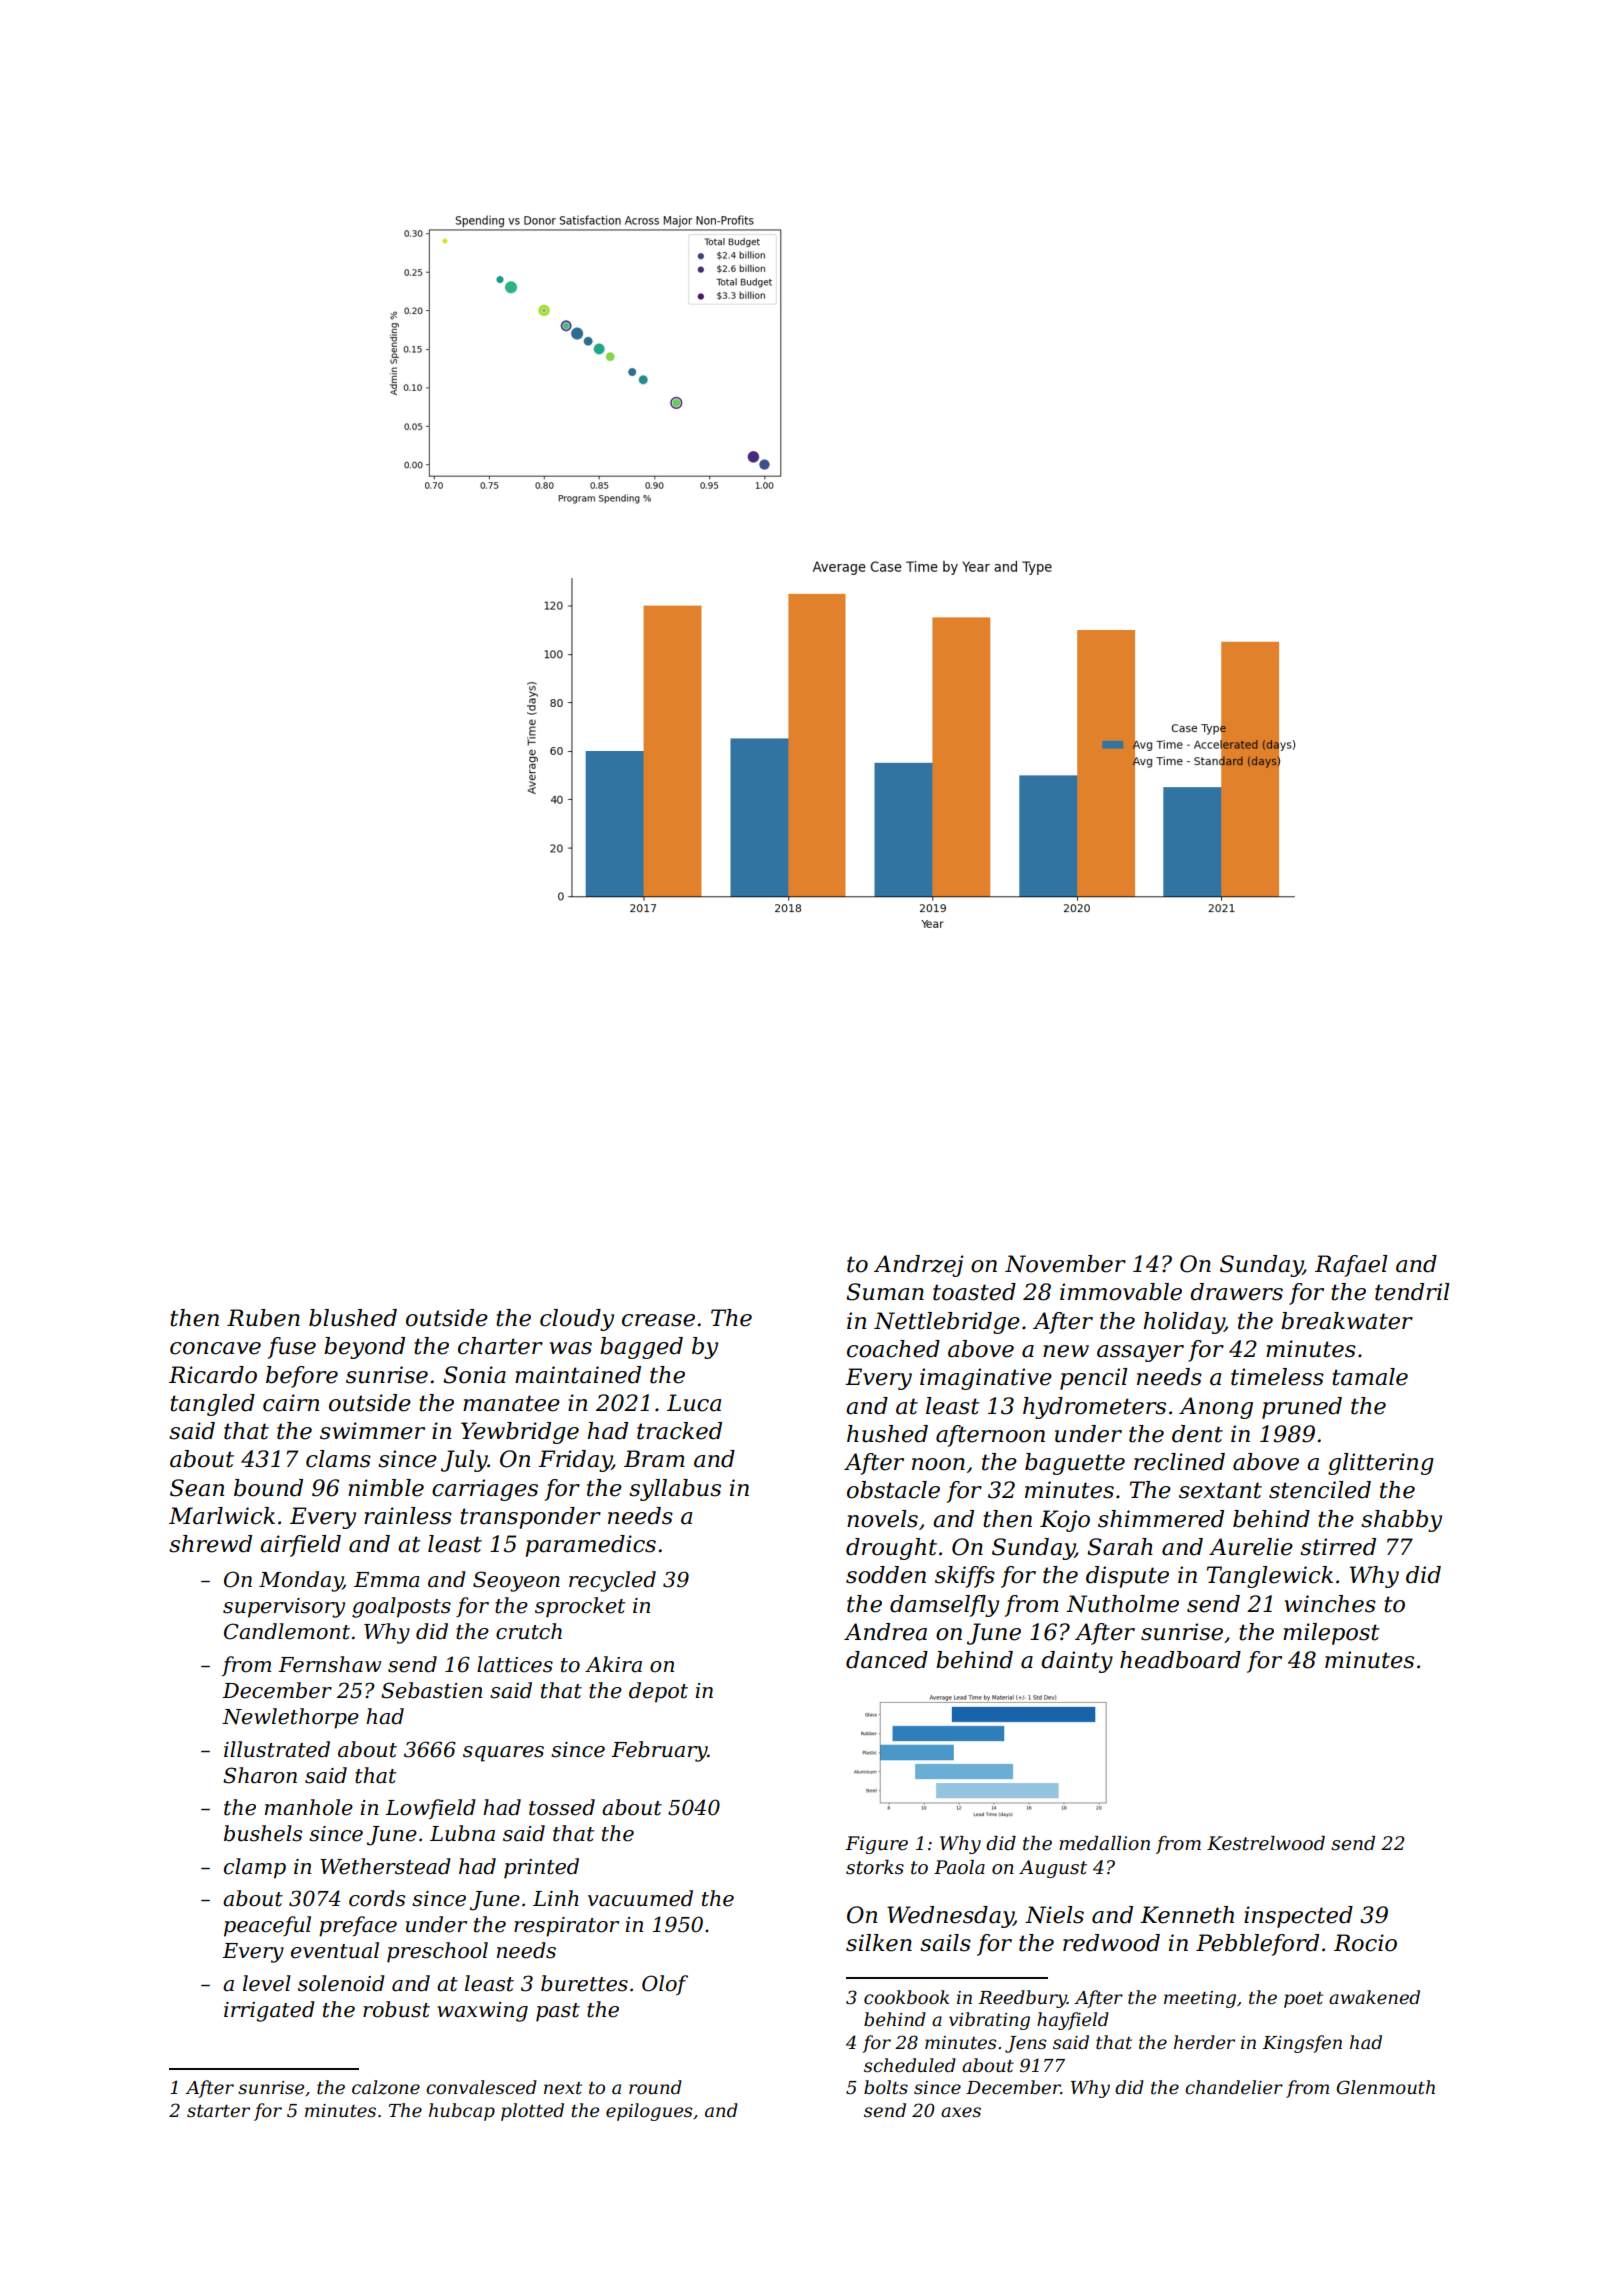 This screenshot has width=1620, height=2292. What do you see at coordinates (906, 1997) in the screenshot?
I see `cookbook` at bounding box center [906, 1997].
